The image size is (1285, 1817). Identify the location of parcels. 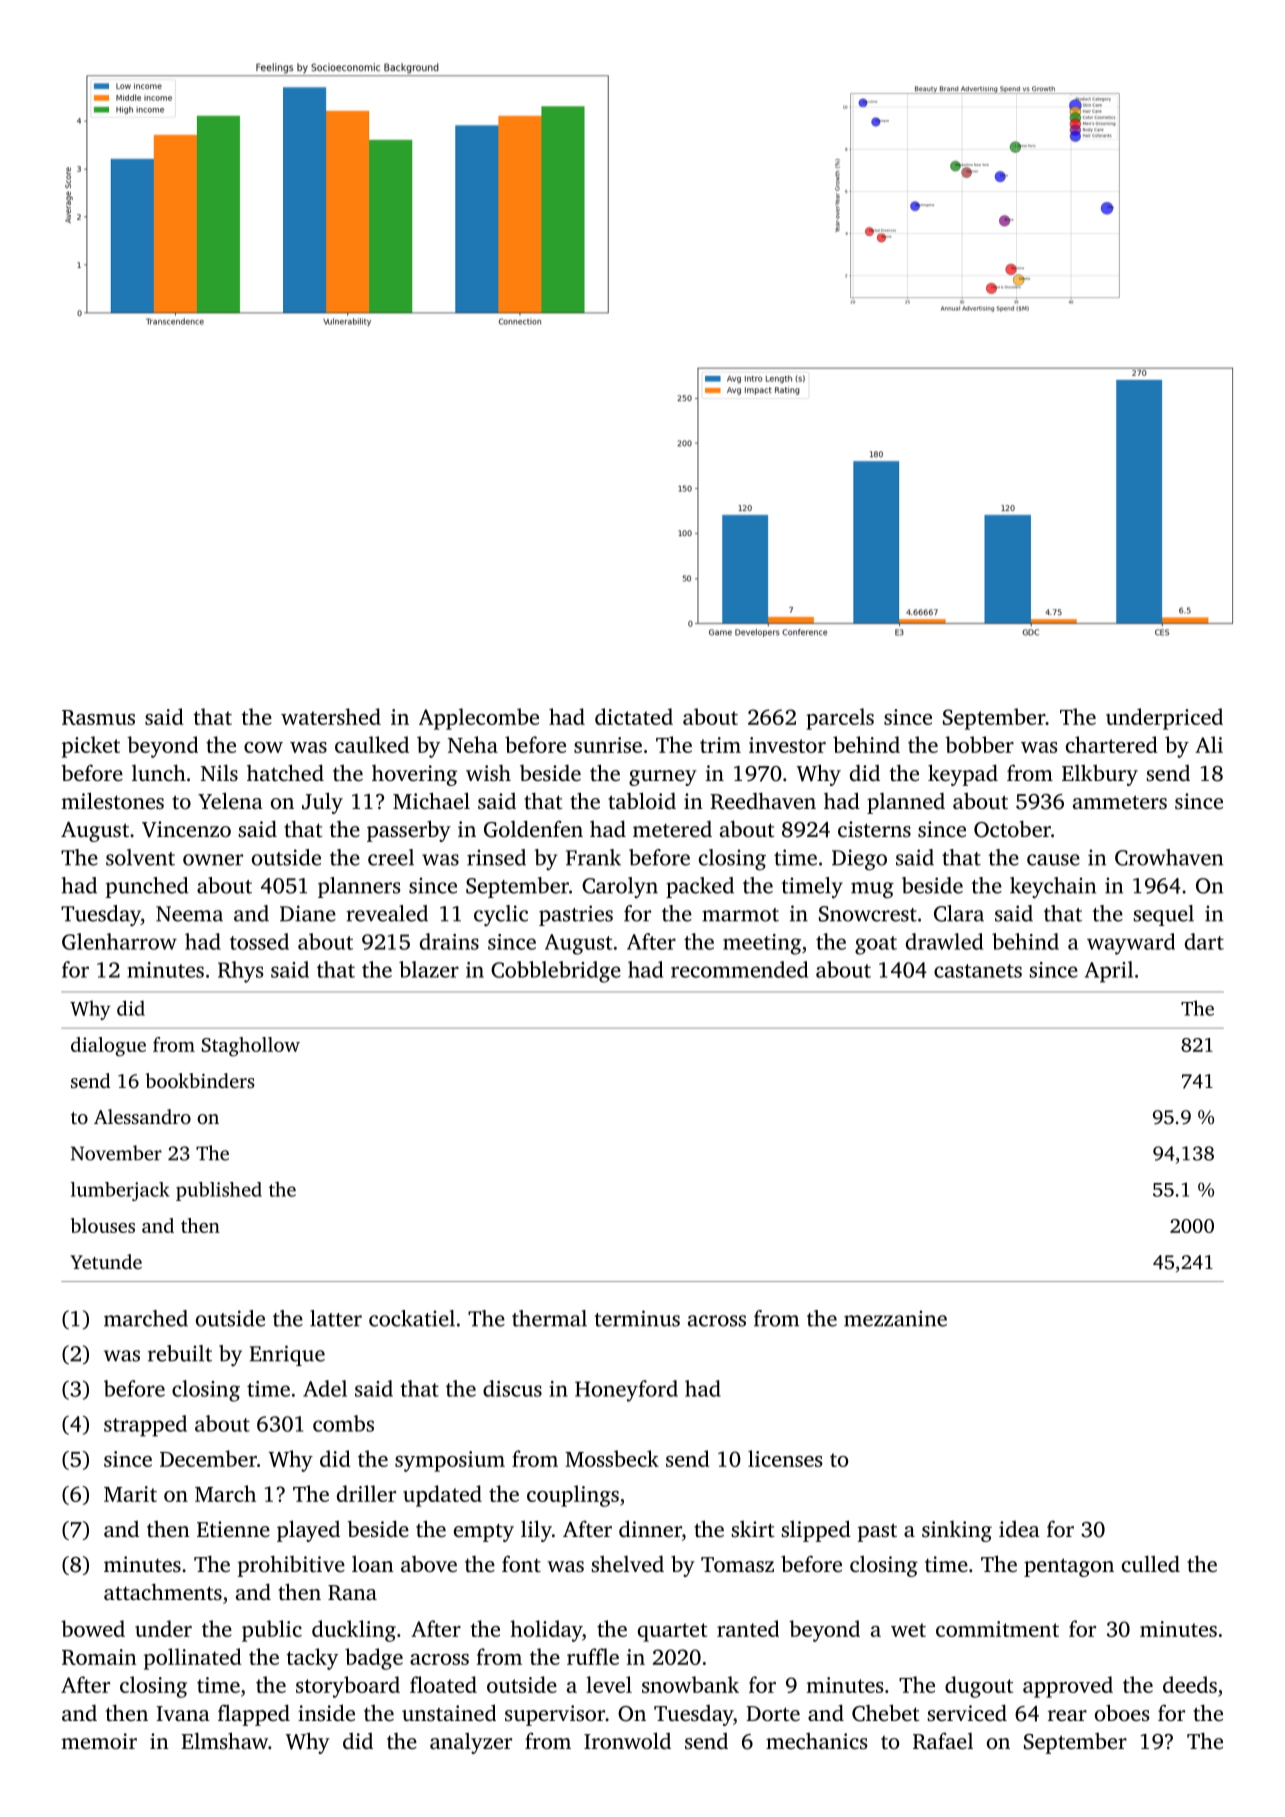
(840, 719).
